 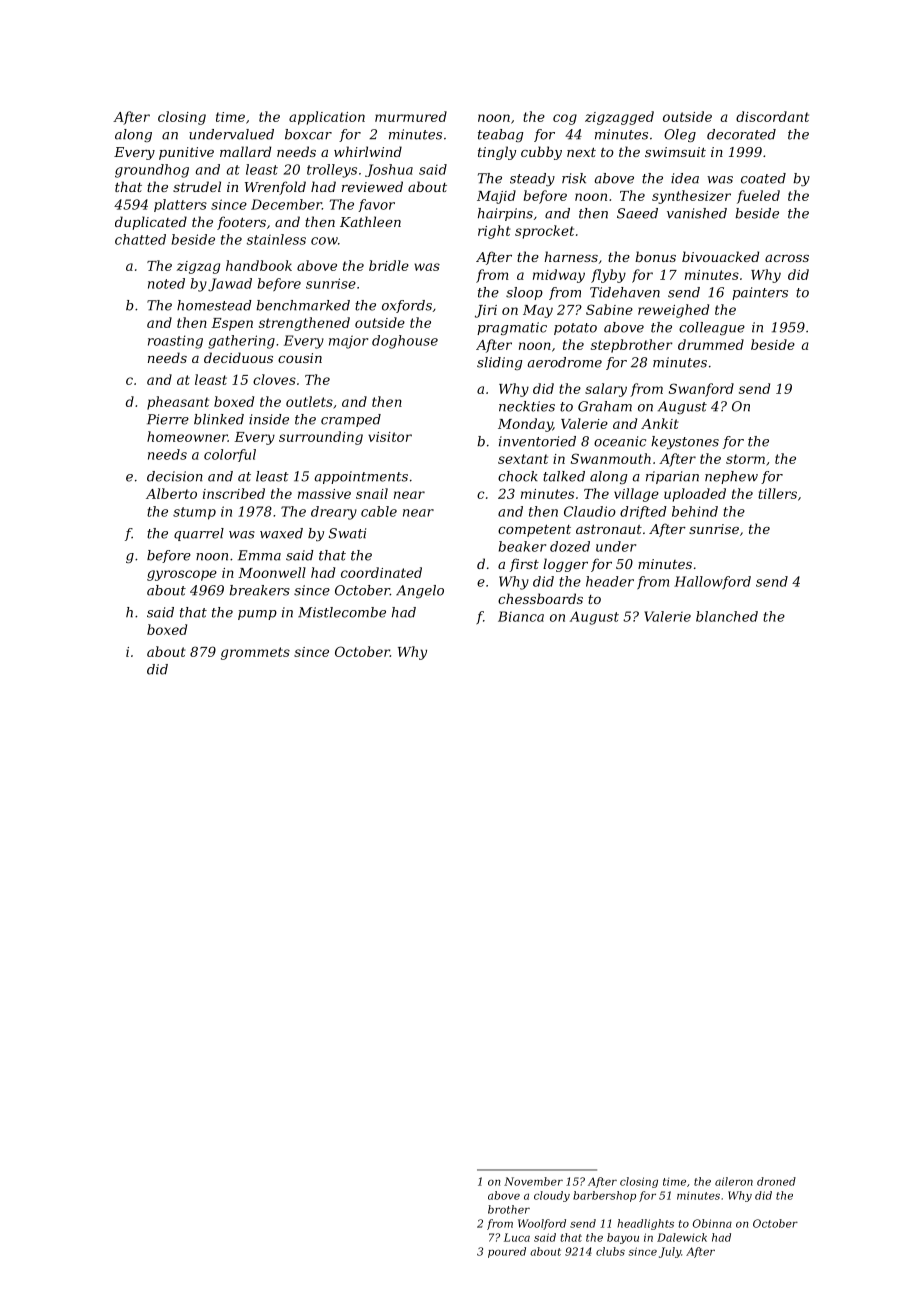 What do you see at coordinates (420, 591) in the page?
I see `Angelo` at bounding box center [420, 591].
